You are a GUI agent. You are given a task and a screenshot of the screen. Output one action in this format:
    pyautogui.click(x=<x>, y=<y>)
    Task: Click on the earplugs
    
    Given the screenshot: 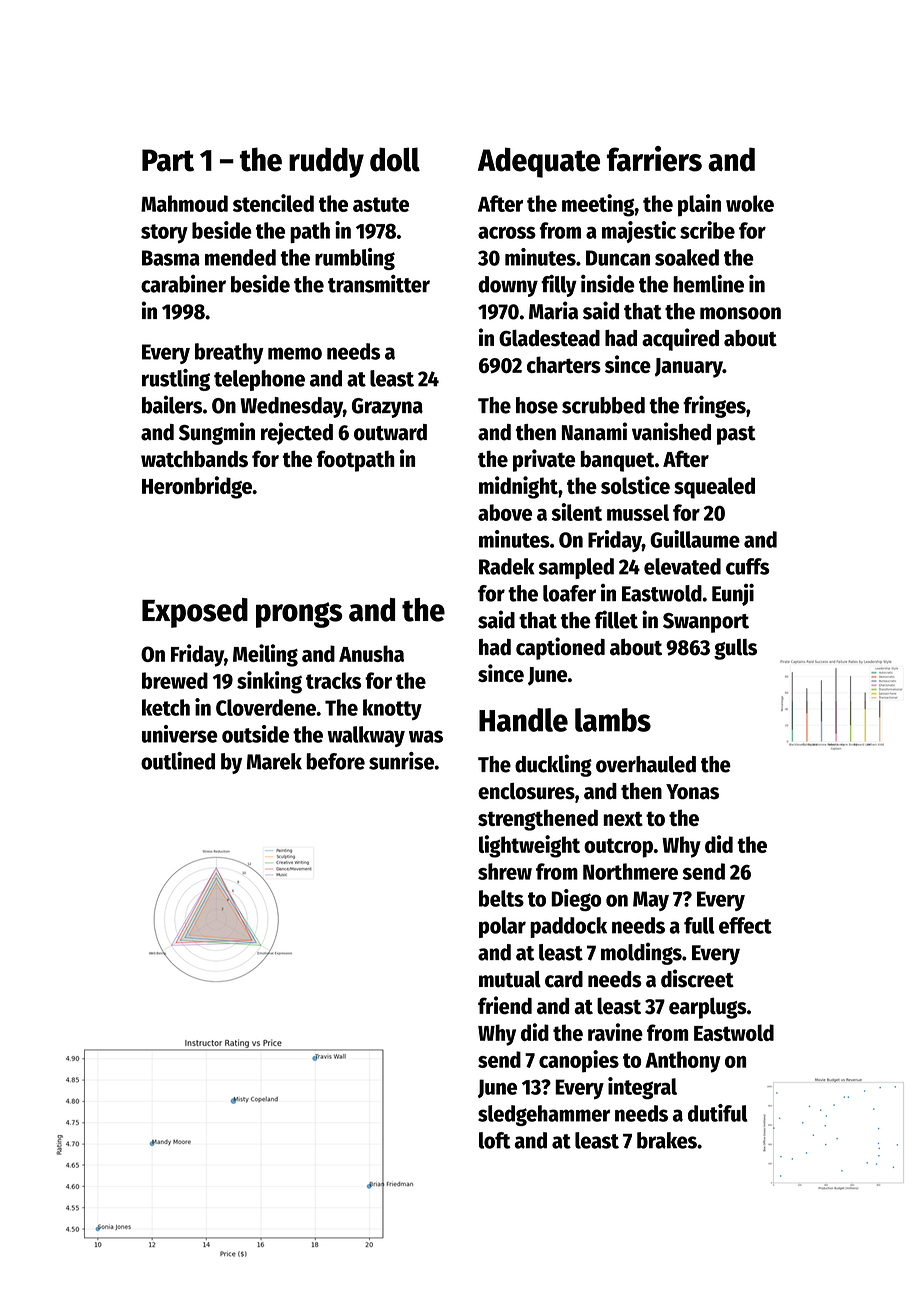 What is the action you would take?
    pyautogui.click(x=708, y=1008)
